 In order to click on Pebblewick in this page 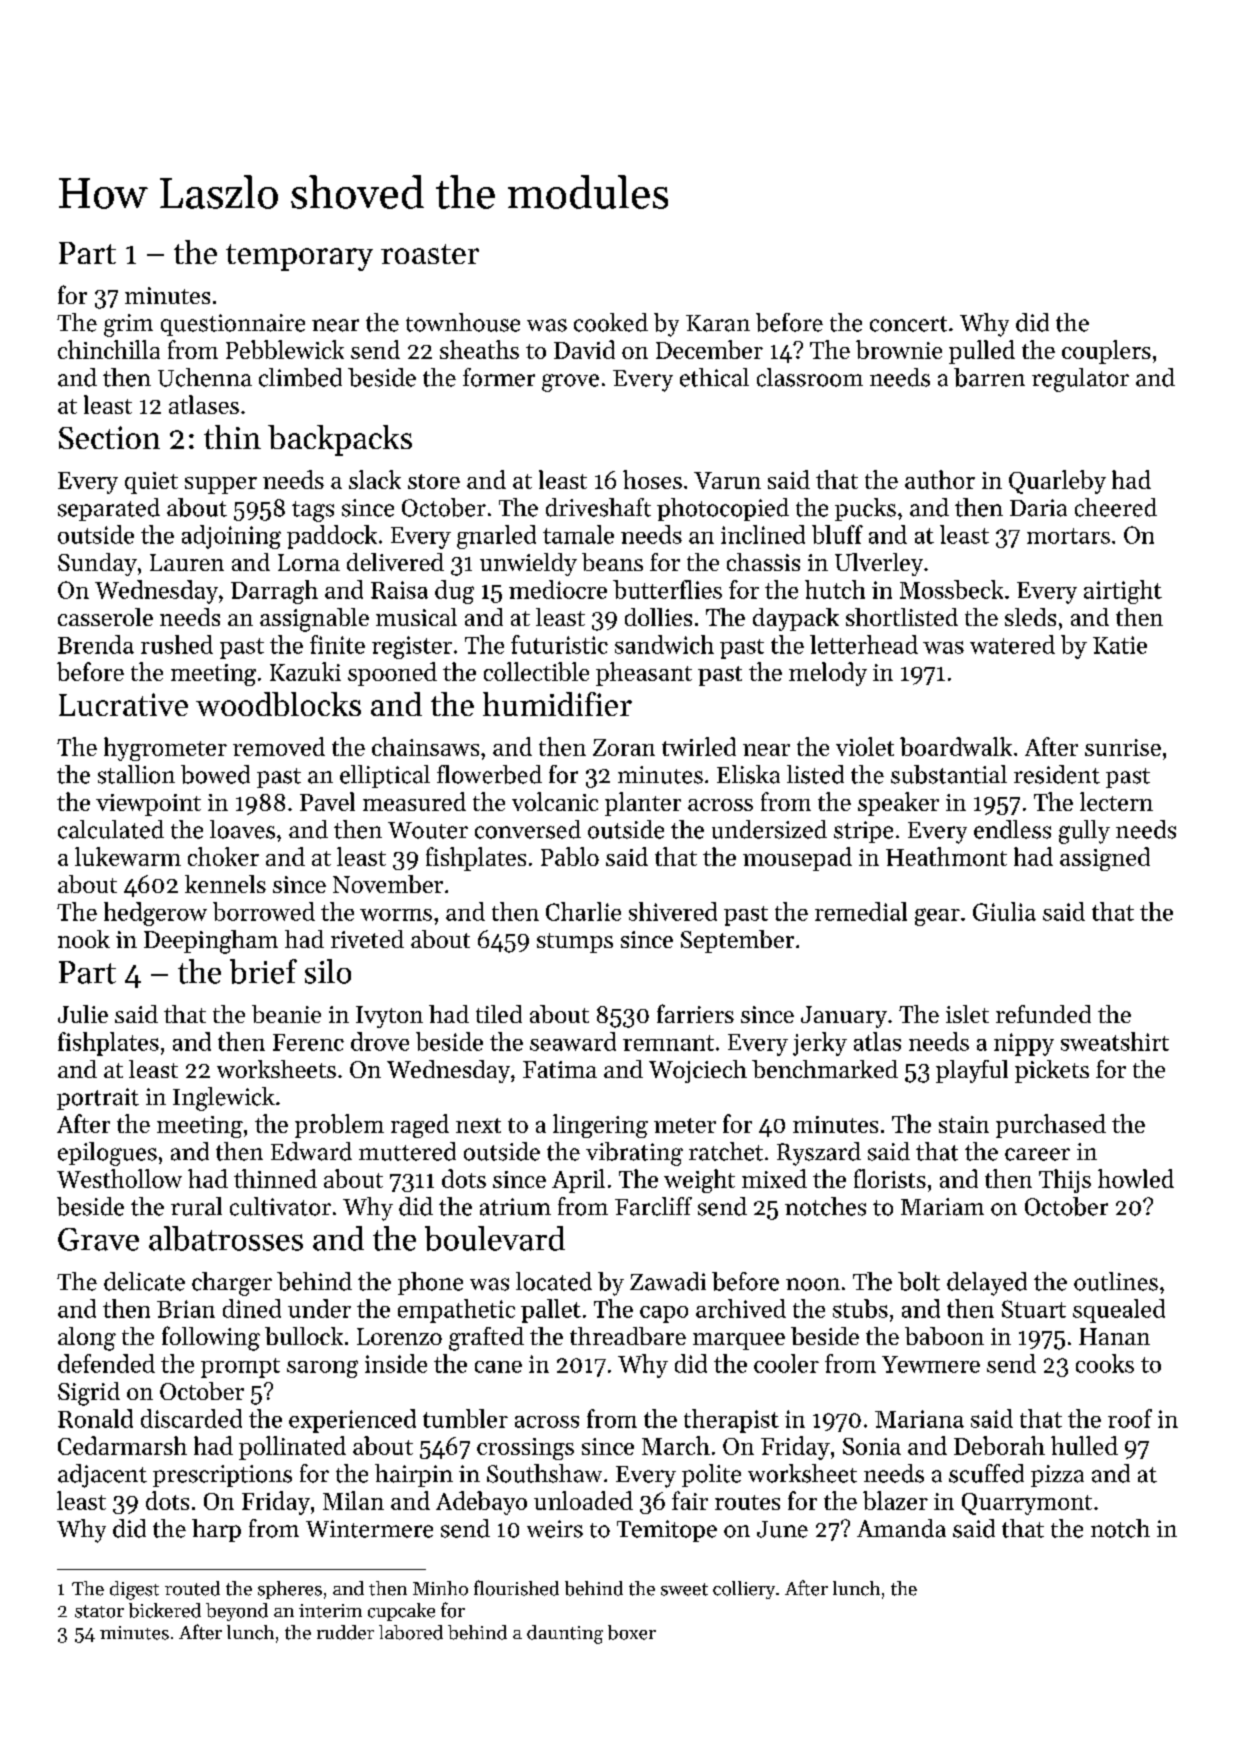, I will do `click(285, 349)`.
